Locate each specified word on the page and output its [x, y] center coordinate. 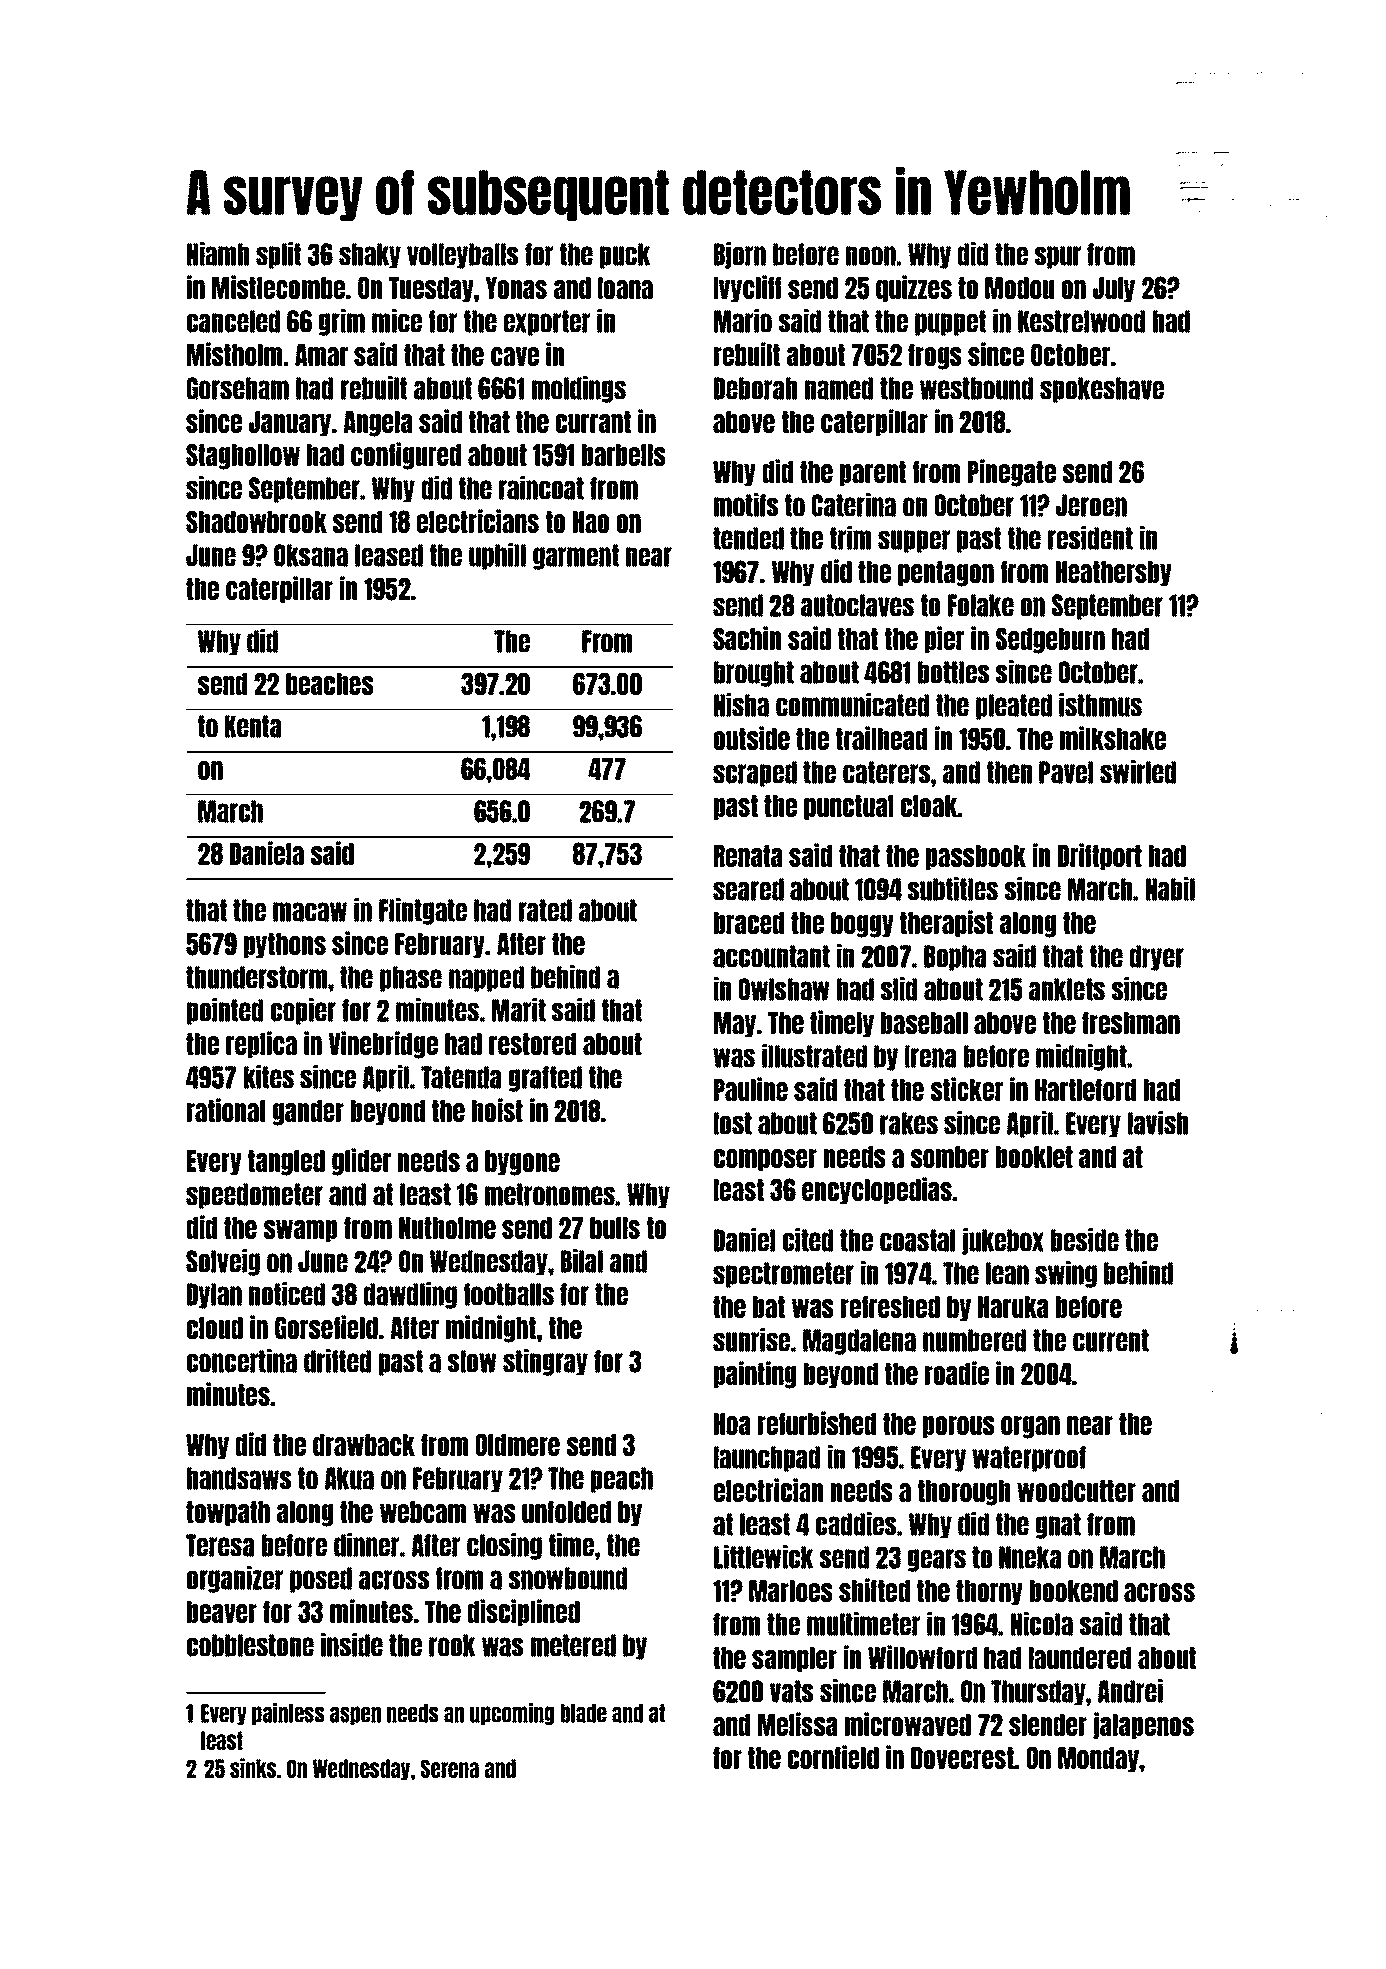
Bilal [582, 1261]
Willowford [922, 1657]
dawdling [410, 1295]
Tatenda [461, 1077]
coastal [917, 1240]
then [1009, 772]
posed [321, 1580]
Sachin [747, 638]
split [278, 255]
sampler [794, 1659]
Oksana [311, 555]
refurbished [817, 1423]
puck [625, 256]
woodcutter [1076, 1491]
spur [1058, 257]
